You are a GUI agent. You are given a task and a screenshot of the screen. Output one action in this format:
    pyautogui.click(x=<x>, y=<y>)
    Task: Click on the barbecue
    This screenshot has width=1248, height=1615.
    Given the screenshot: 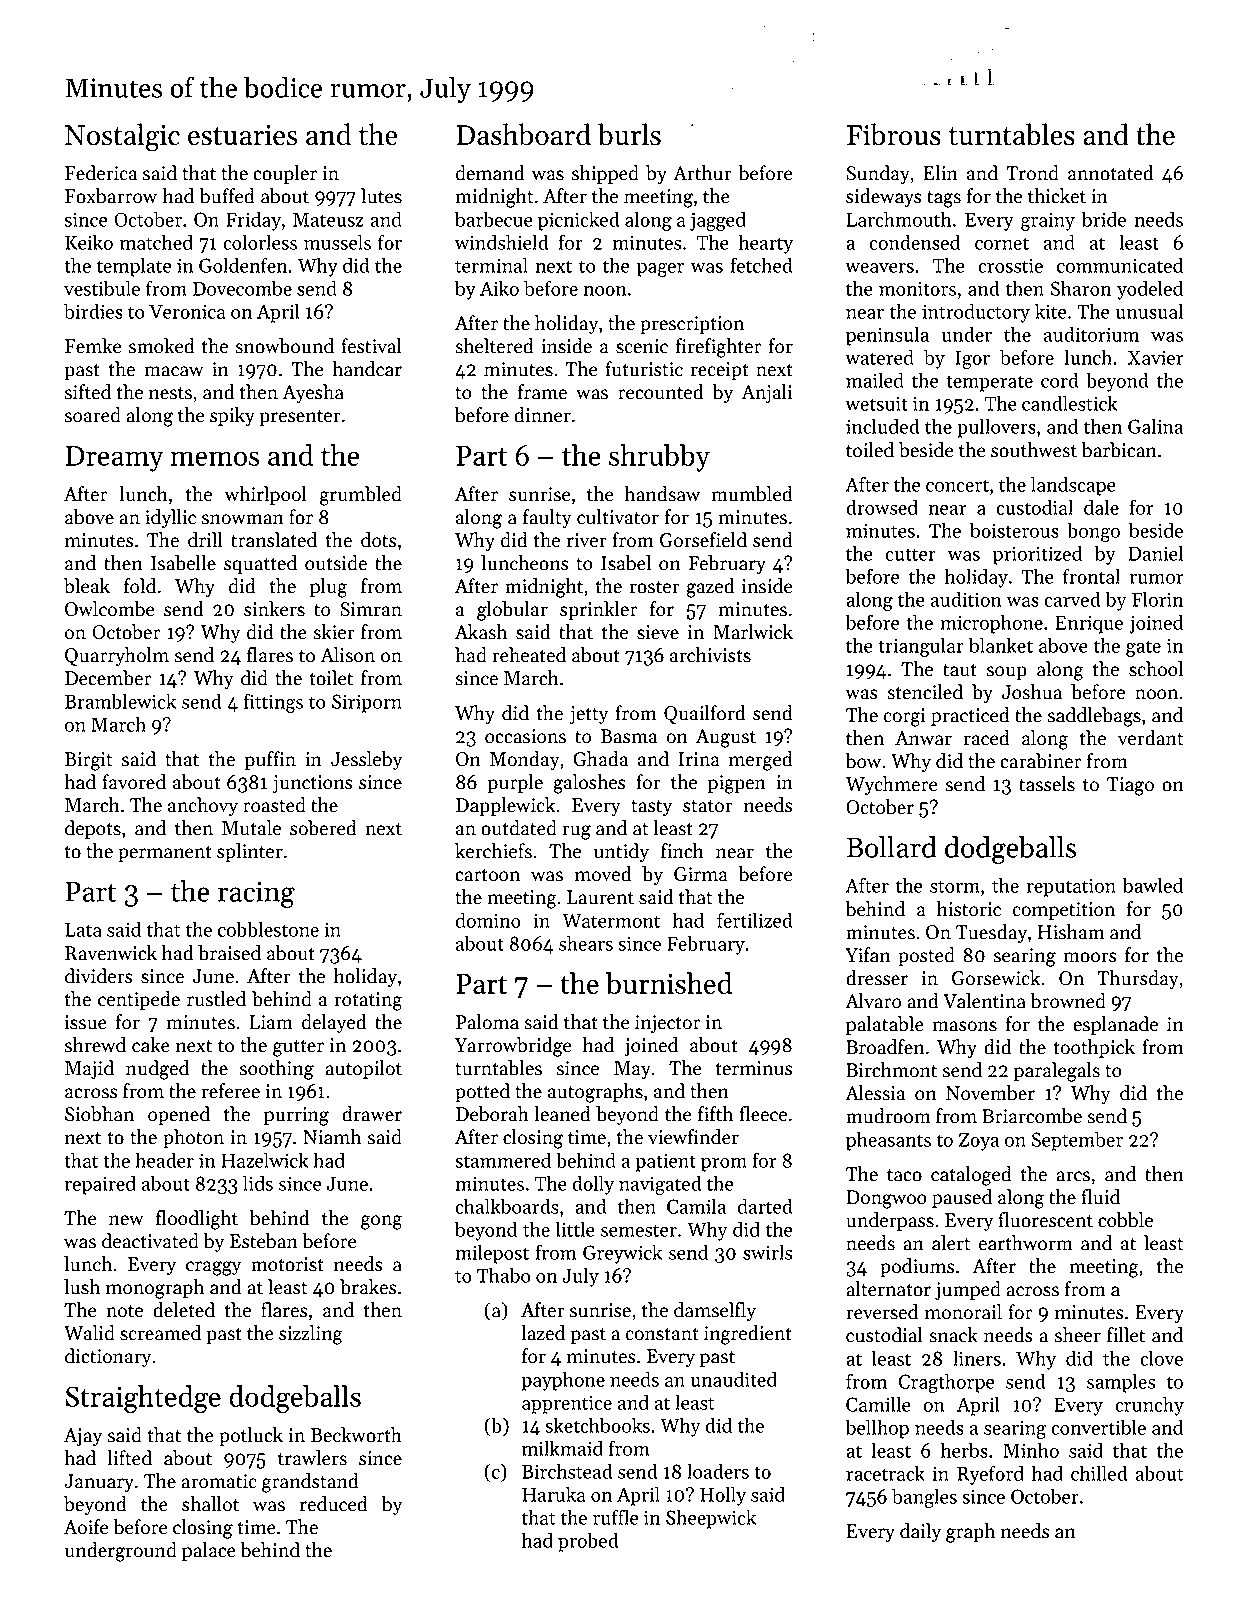 What is the action you would take?
    pyautogui.click(x=494, y=219)
